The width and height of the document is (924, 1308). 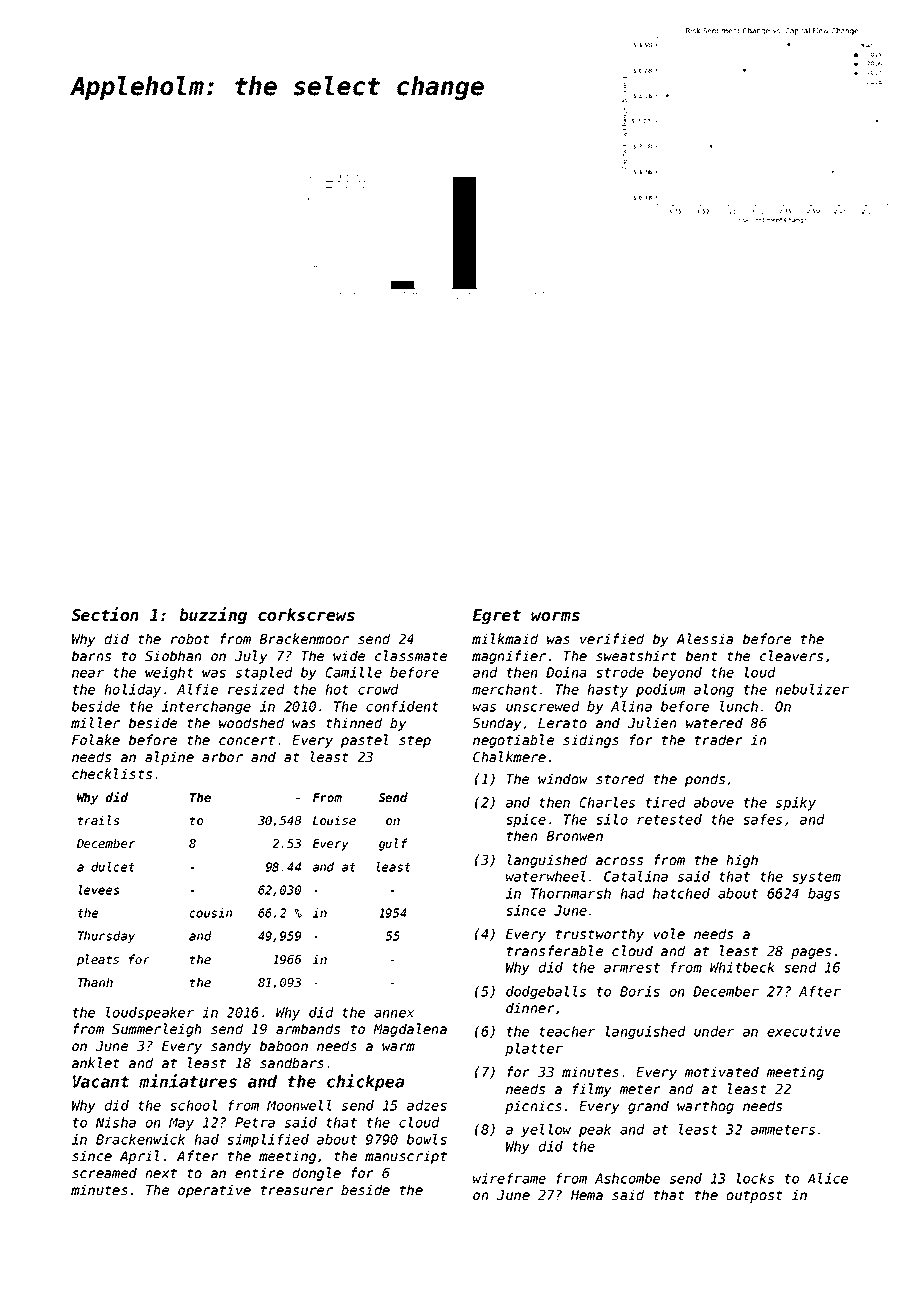 I want to click on Hema, so click(x=587, y=1195).
